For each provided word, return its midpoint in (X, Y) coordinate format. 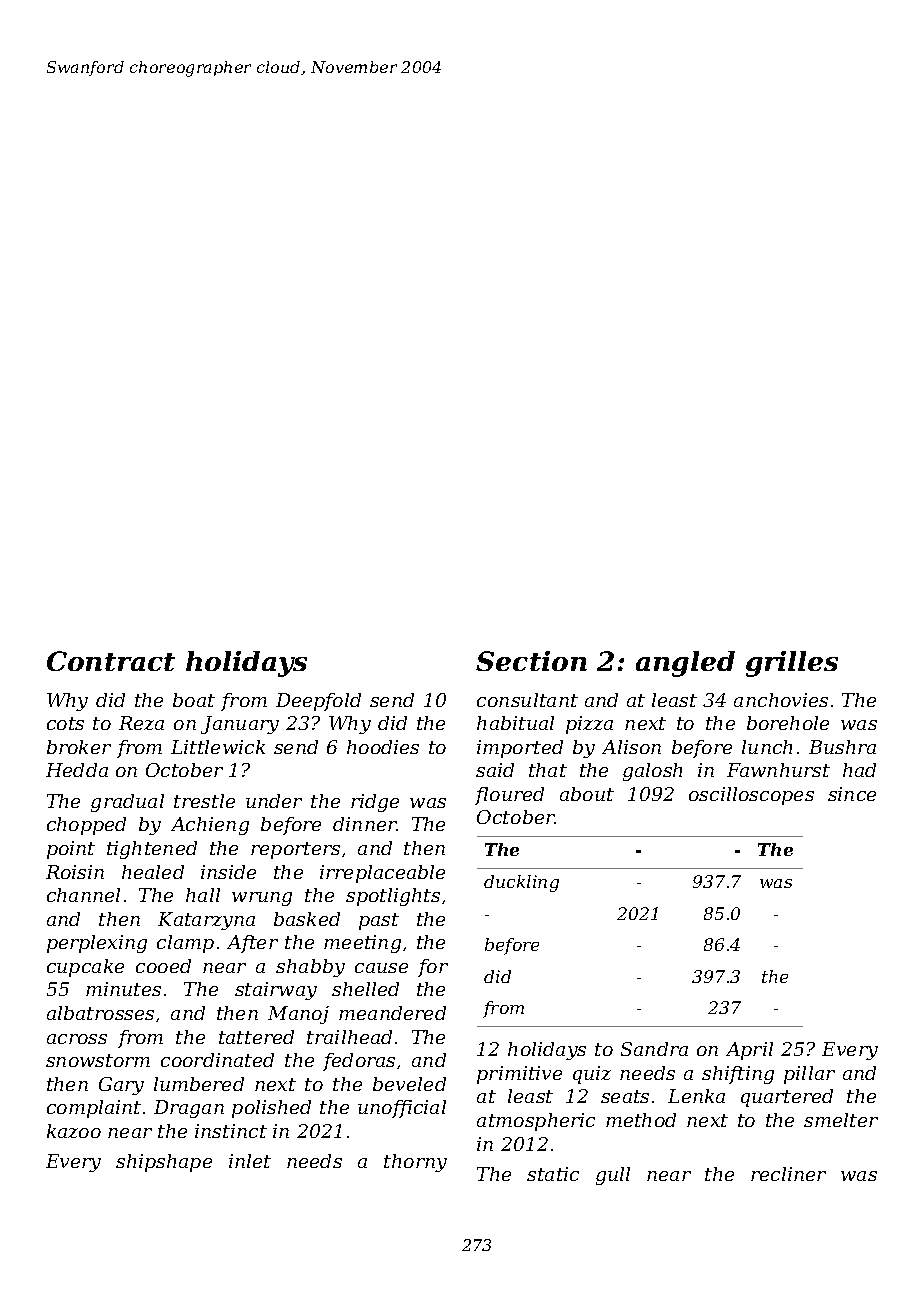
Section (531, 661)
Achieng (210, 826)
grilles (792, 664)
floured (509, 796)
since (852, 794)
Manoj (298, 1015)
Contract (111, 661)
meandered (392, 1013)
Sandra (654, 1049)
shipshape (164, 1163)
